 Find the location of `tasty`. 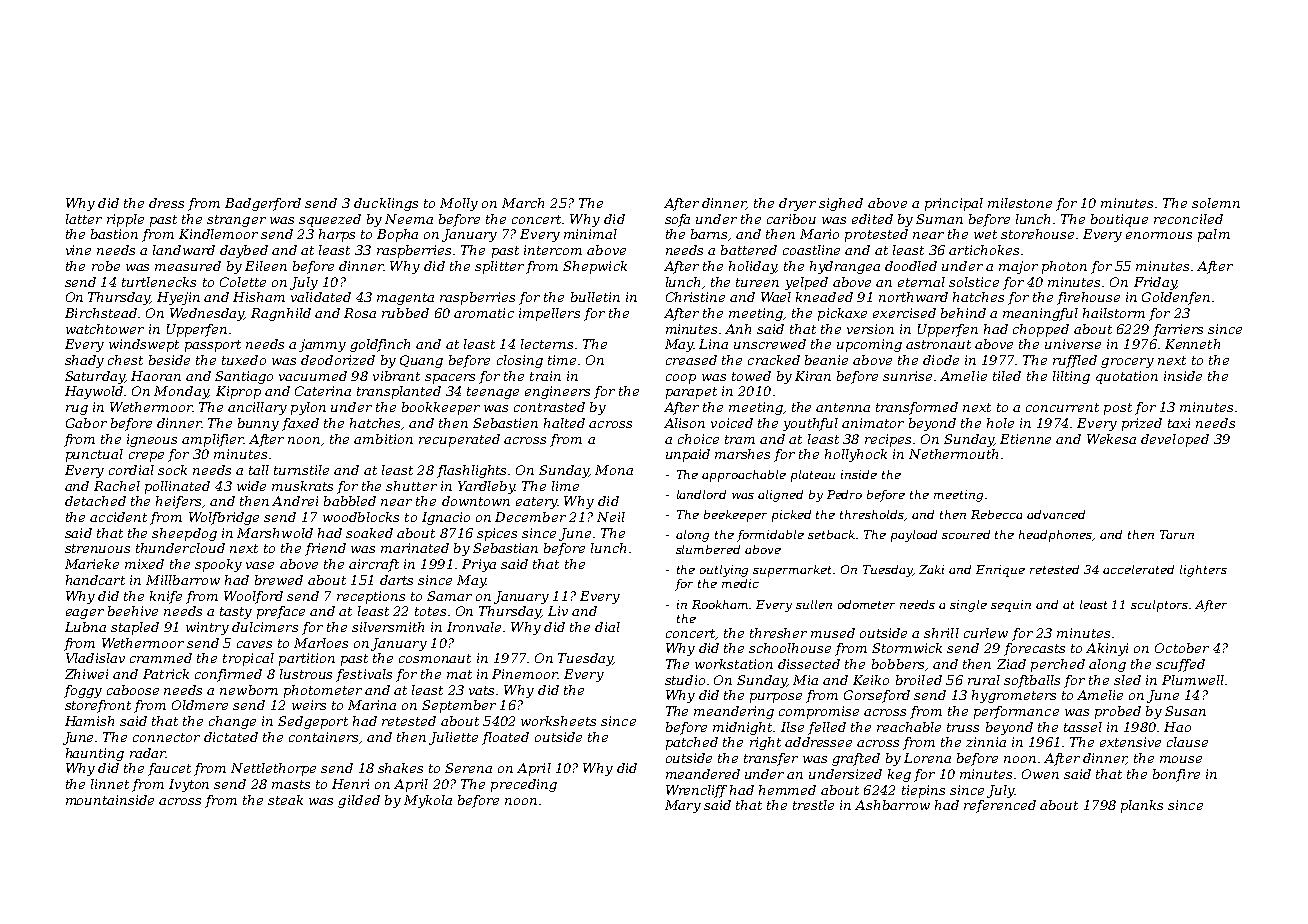

tasty is located at coordinates (236, 613).
